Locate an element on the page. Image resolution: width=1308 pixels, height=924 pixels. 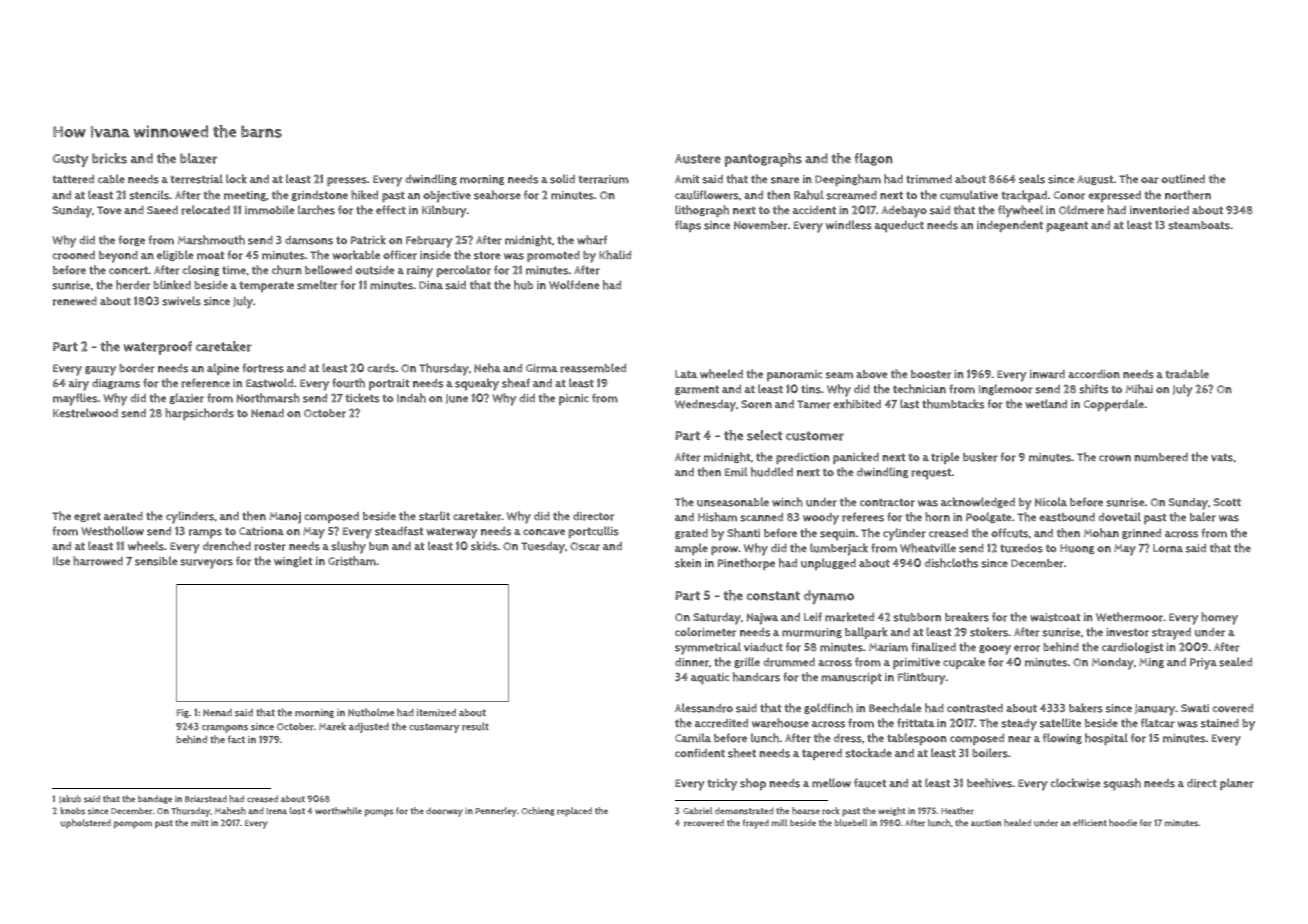
stencils is located at coordinates (149, 195).
